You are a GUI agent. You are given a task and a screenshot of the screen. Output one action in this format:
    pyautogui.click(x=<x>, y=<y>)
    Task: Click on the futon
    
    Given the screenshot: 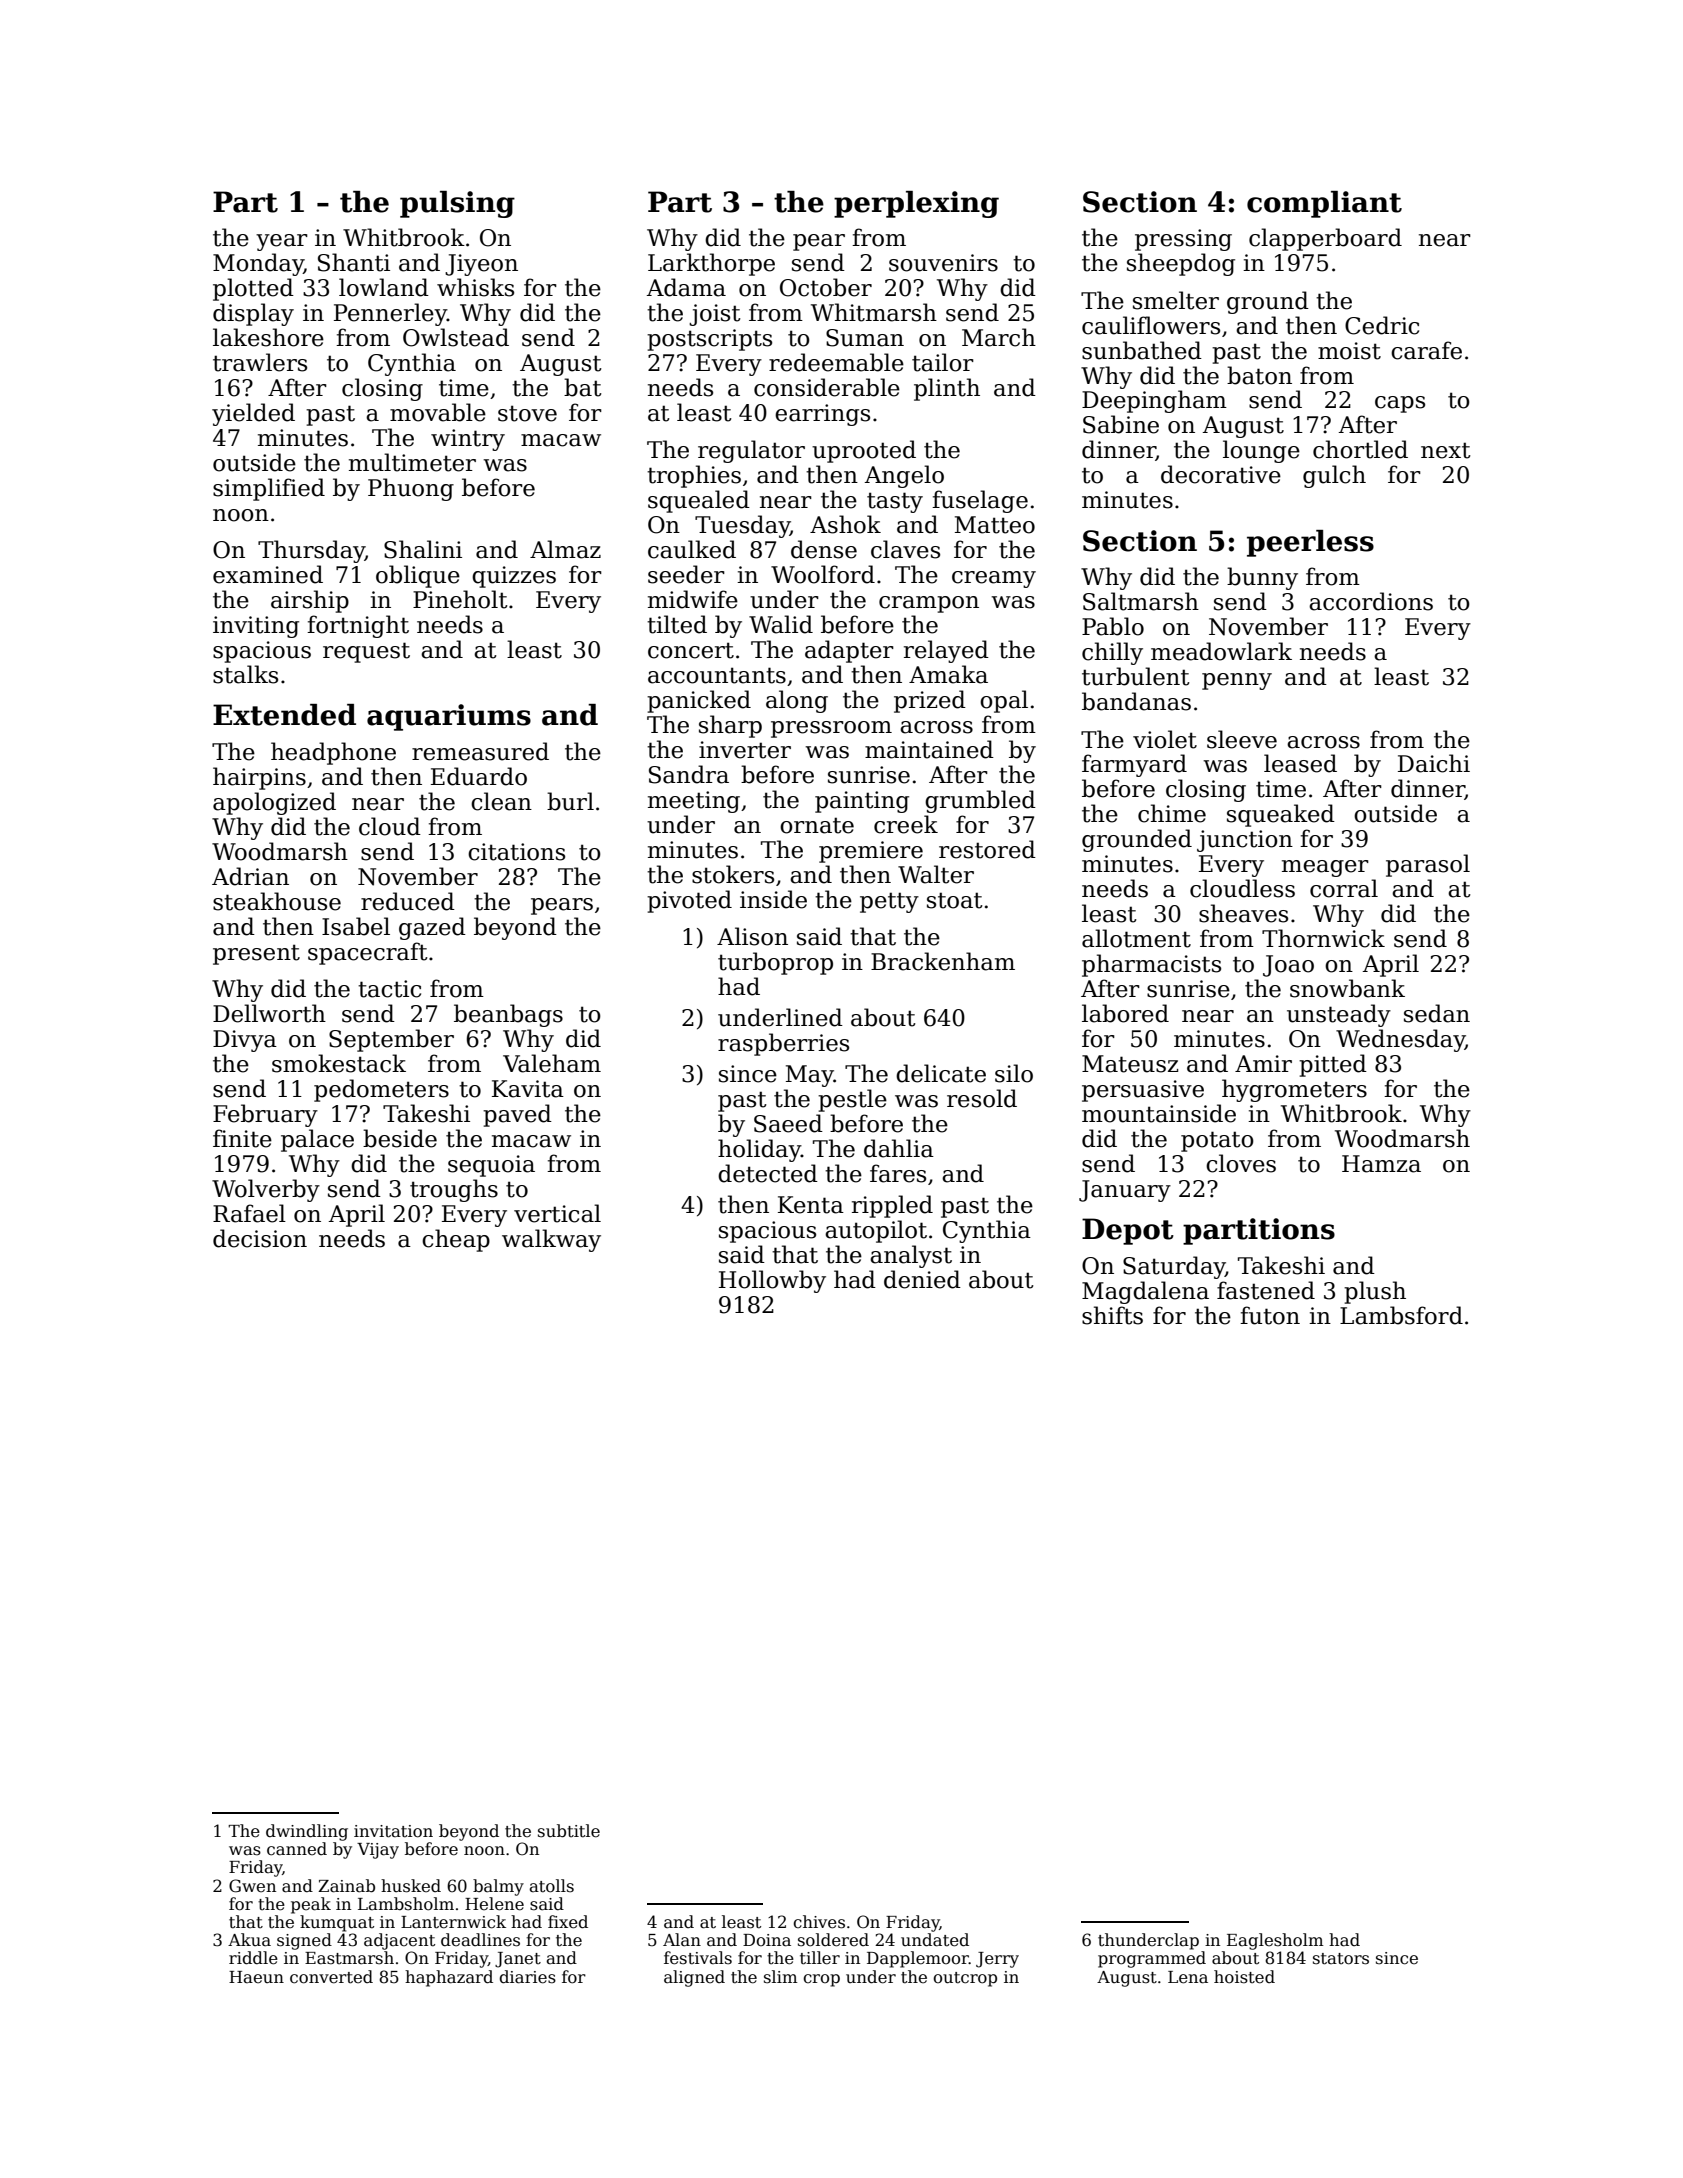 What is the action you would take?
    pyautogui.click(x=1270, y=1315)
